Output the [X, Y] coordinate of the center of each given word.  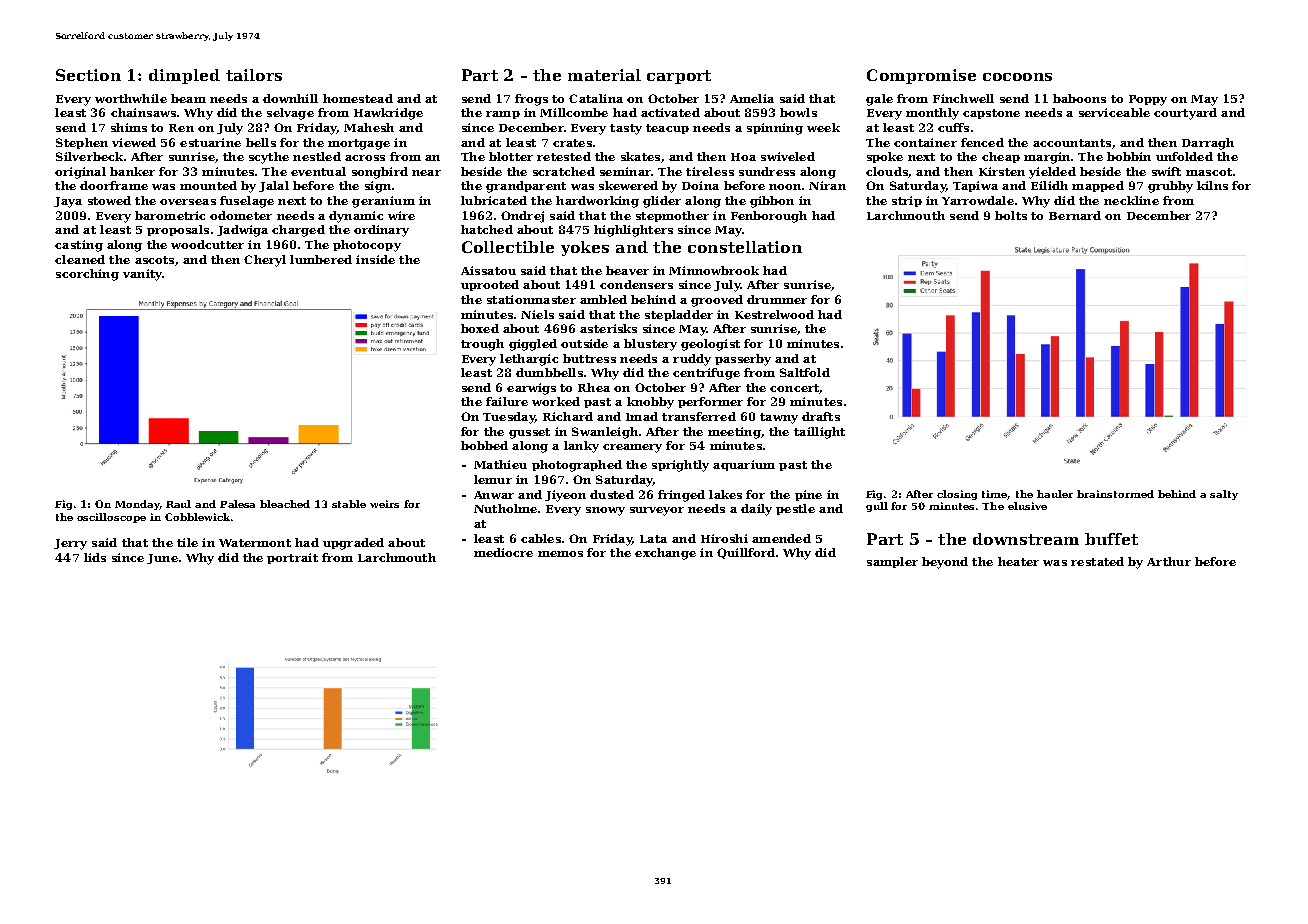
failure [507, 401]
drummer [777, 299]
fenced [982, 142]
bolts [1011, 215]
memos [560, 554]
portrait [292, 558]
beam [188, 98]
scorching [87, 275]
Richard [568, 416]
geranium [383, 202]
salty [1224, 495]
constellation [745, 247]
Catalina [596, 98]
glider [662, 202]
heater [1018, 561]
